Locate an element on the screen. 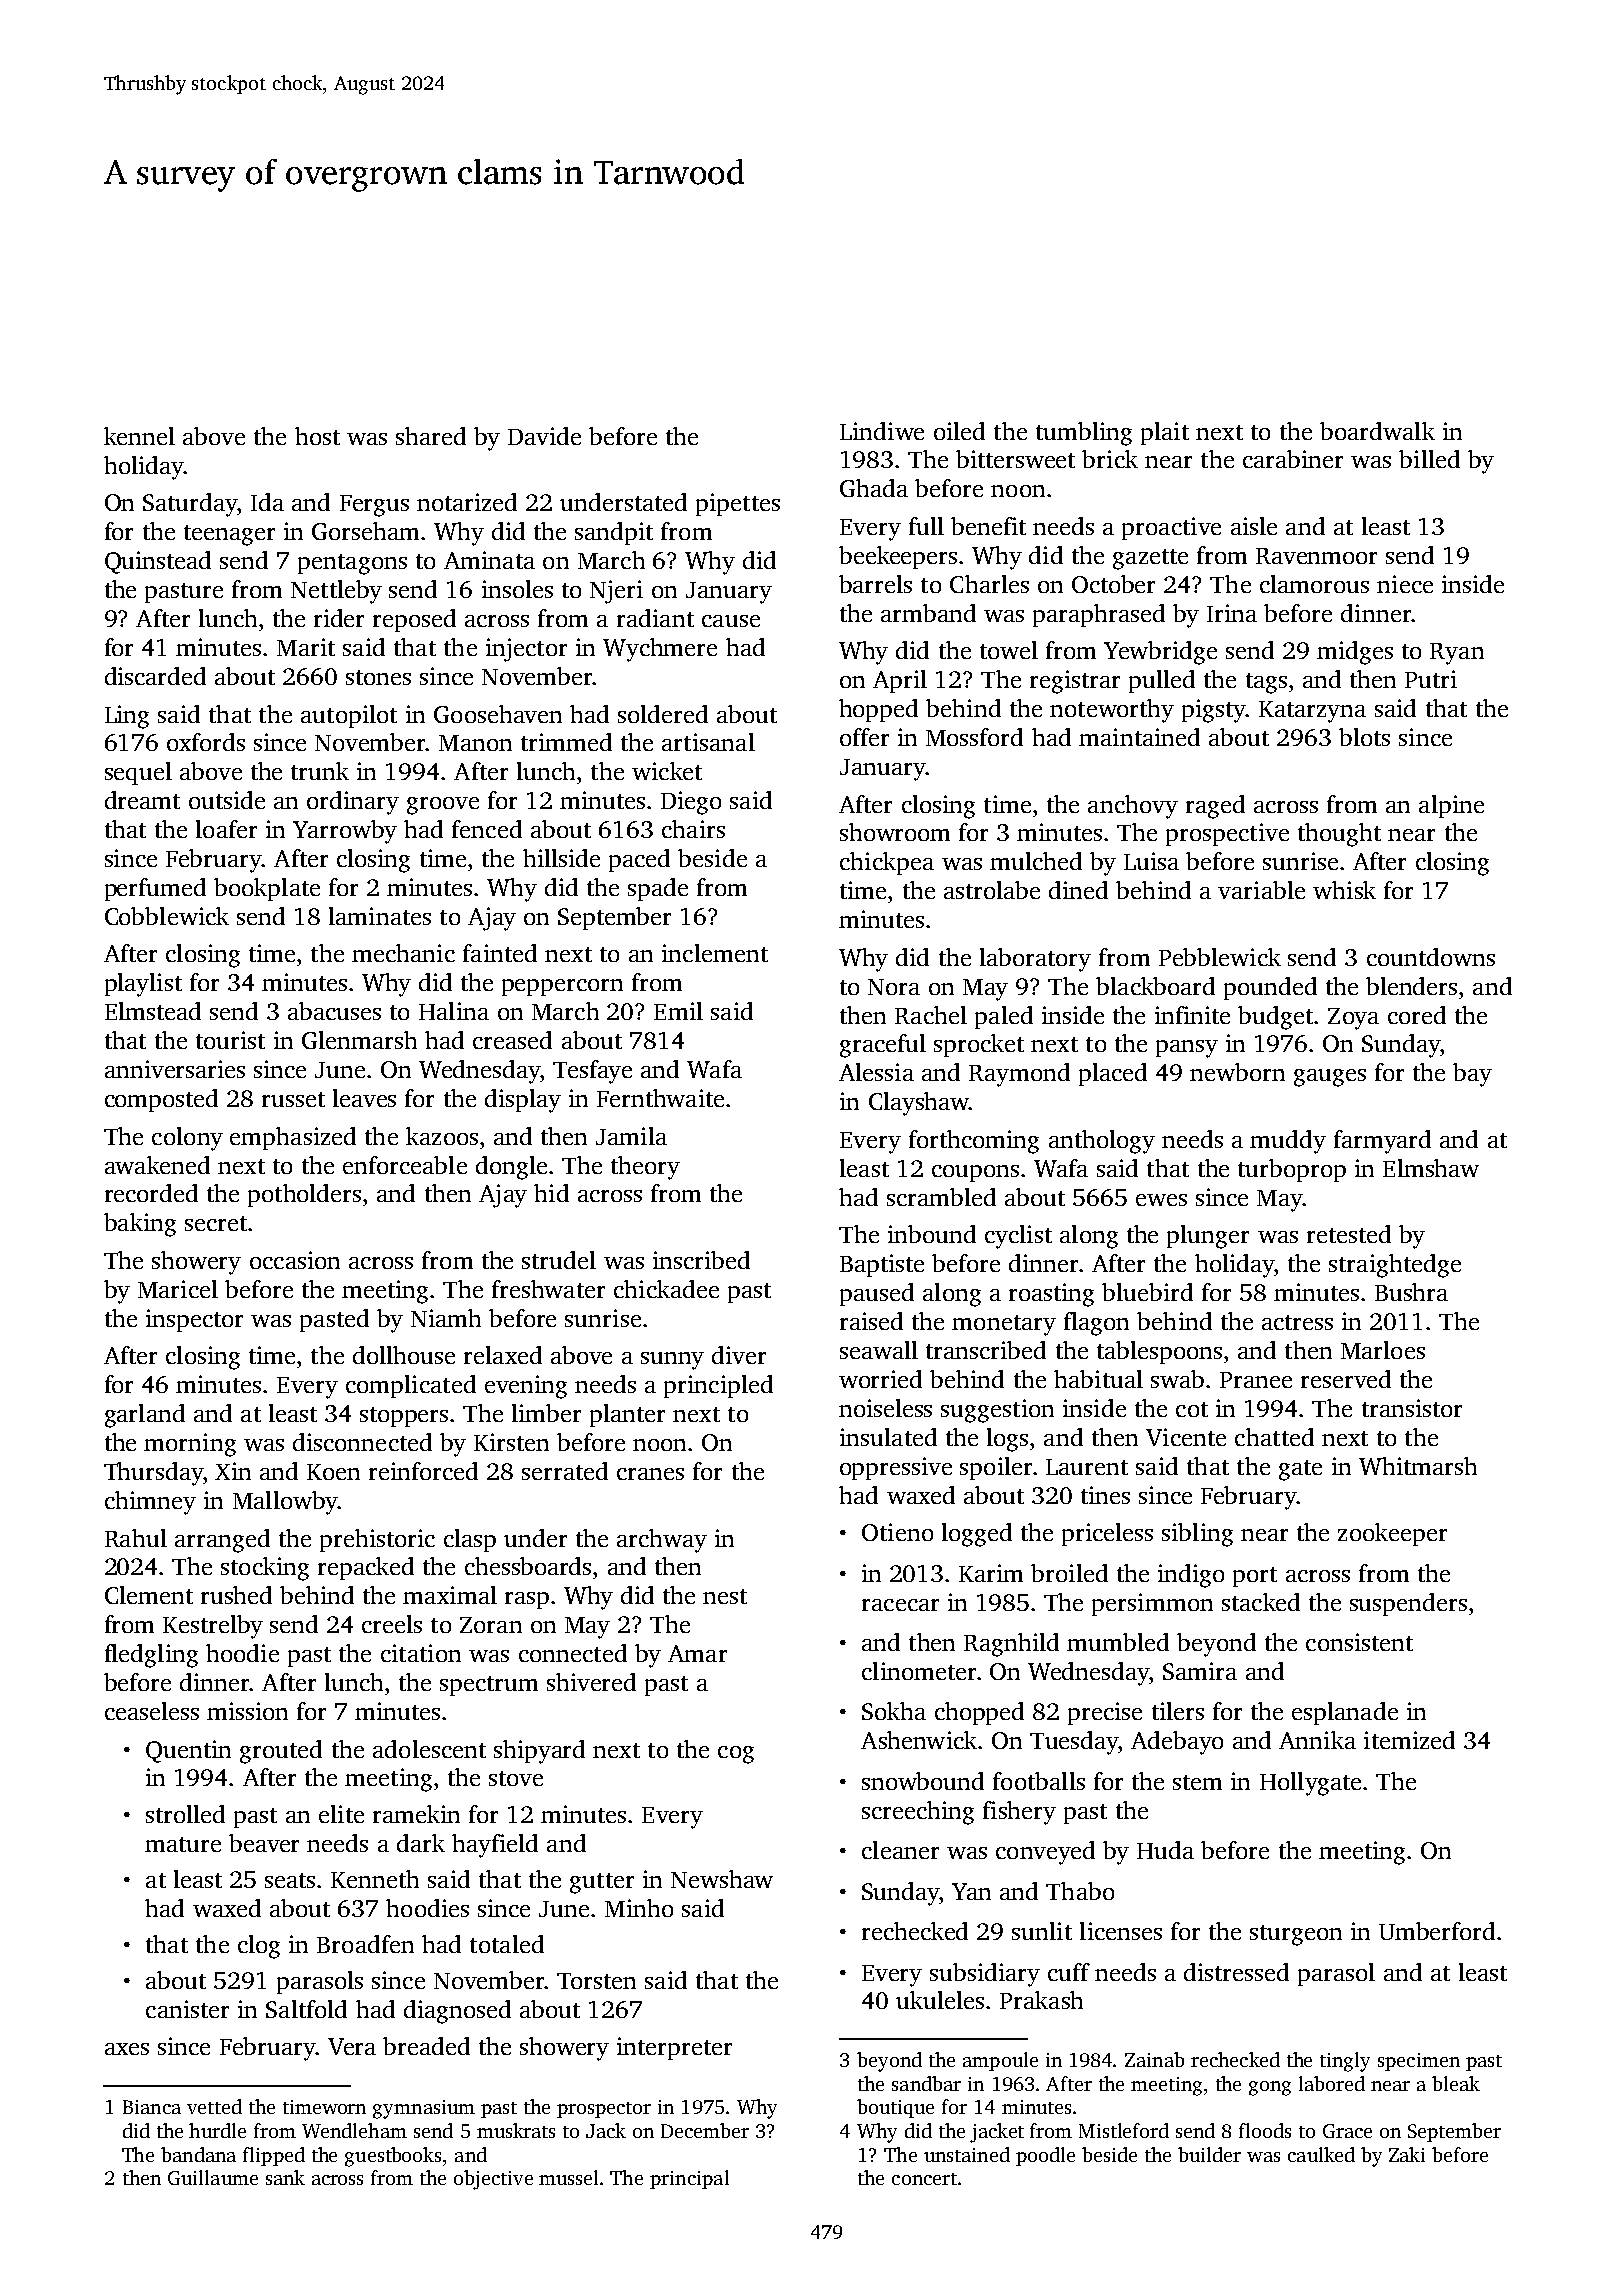 The height and width of the screenshot is (2292, 1620). blackboard is located at coordinates (1155, 986).
